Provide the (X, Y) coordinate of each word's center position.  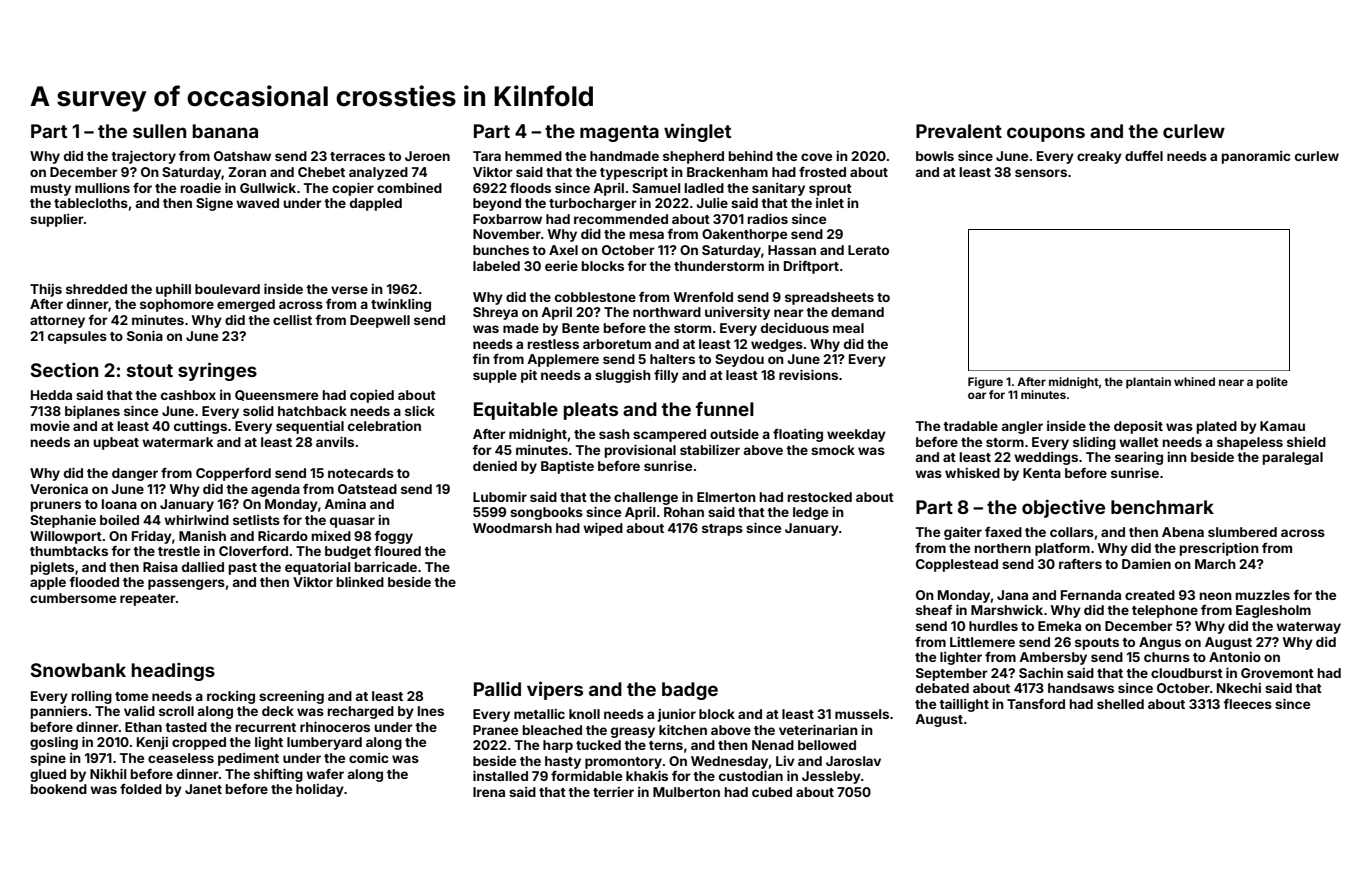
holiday (320, 790)
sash (614, 434)
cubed (772, 792)
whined (1194, 381)
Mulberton (686, 792)
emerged (246, 305)
